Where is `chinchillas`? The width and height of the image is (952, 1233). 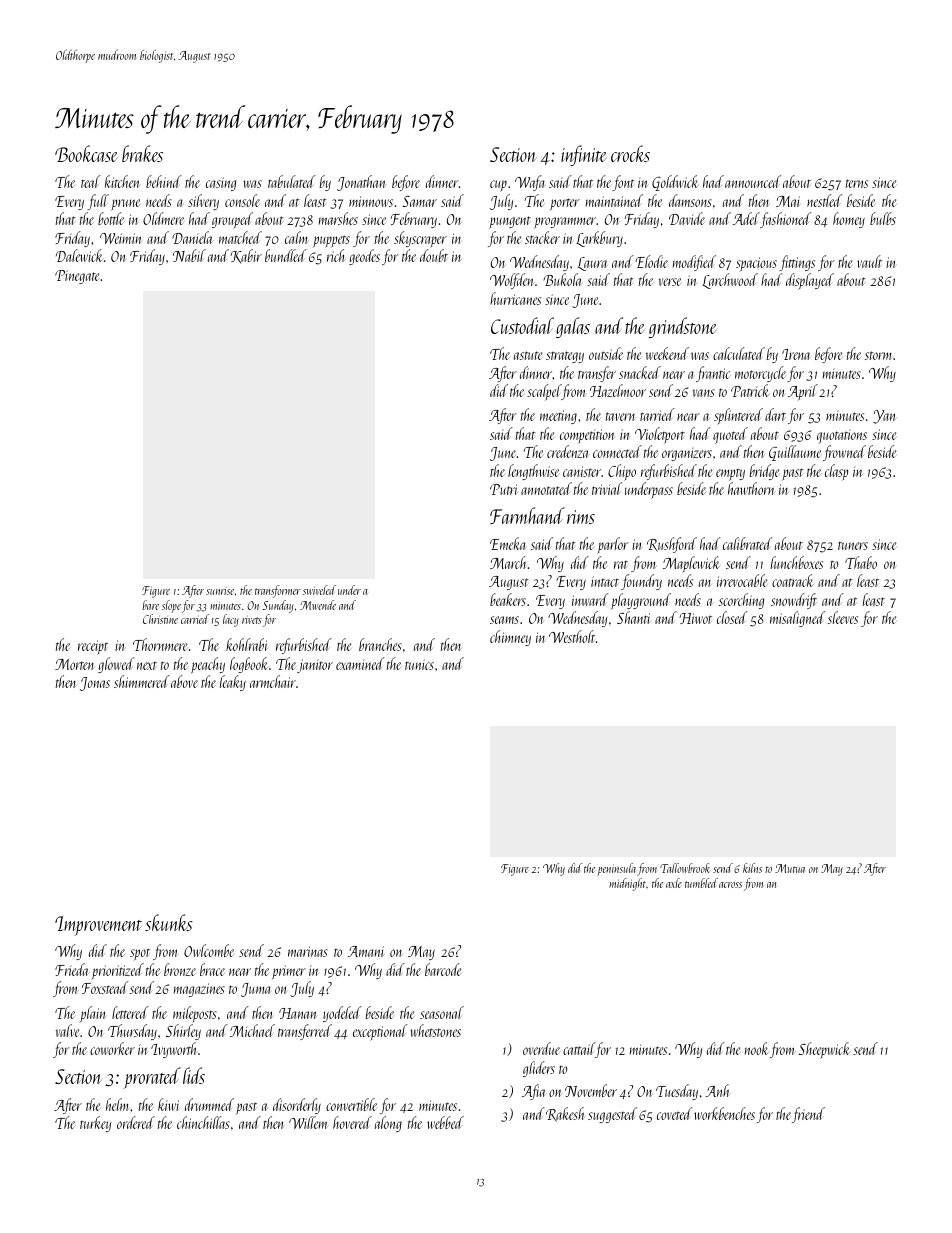
chinchillas is located at coordinates (203, 1122).
